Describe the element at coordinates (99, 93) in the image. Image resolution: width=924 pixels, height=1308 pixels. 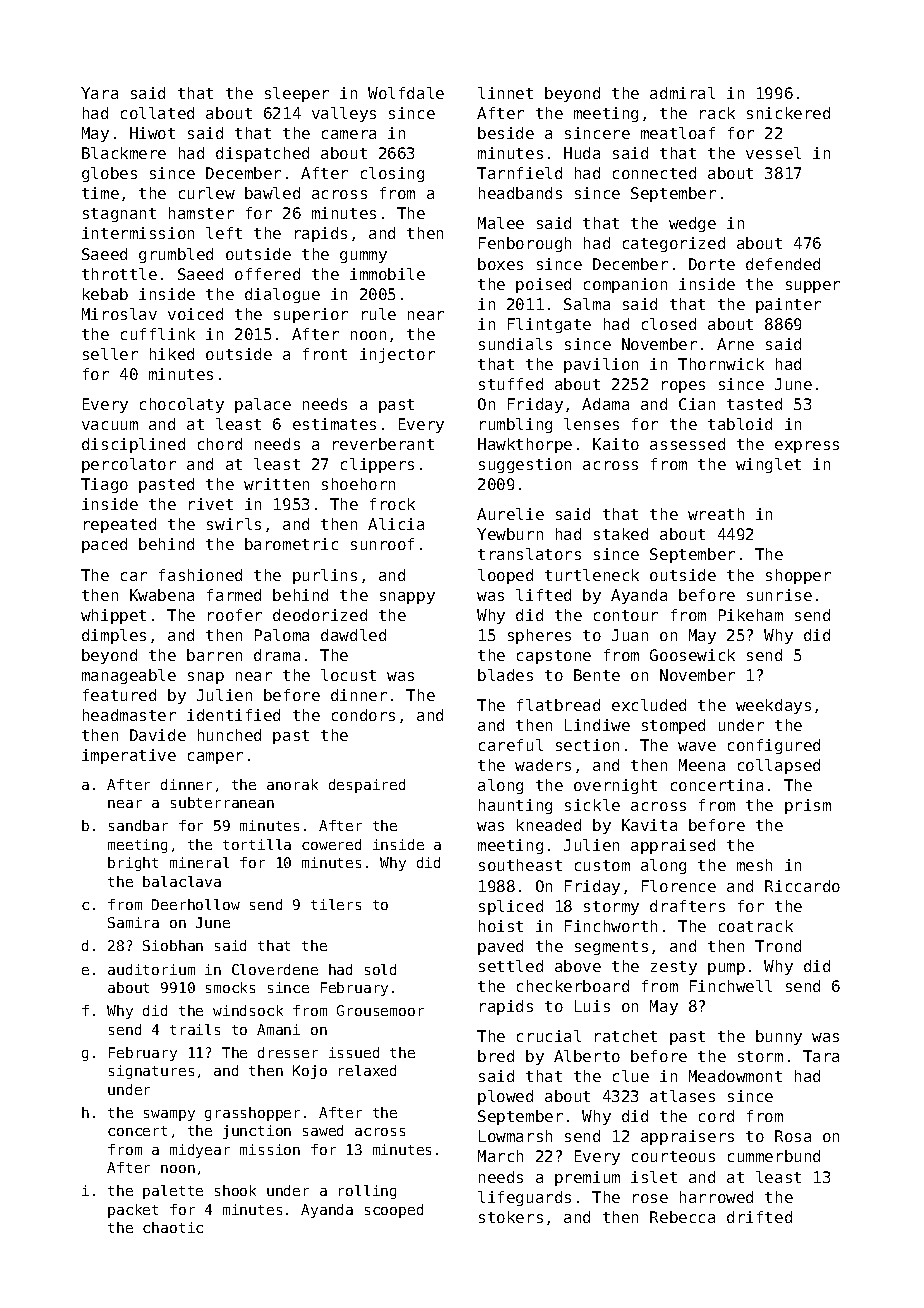
I see `Yara` at that location.
